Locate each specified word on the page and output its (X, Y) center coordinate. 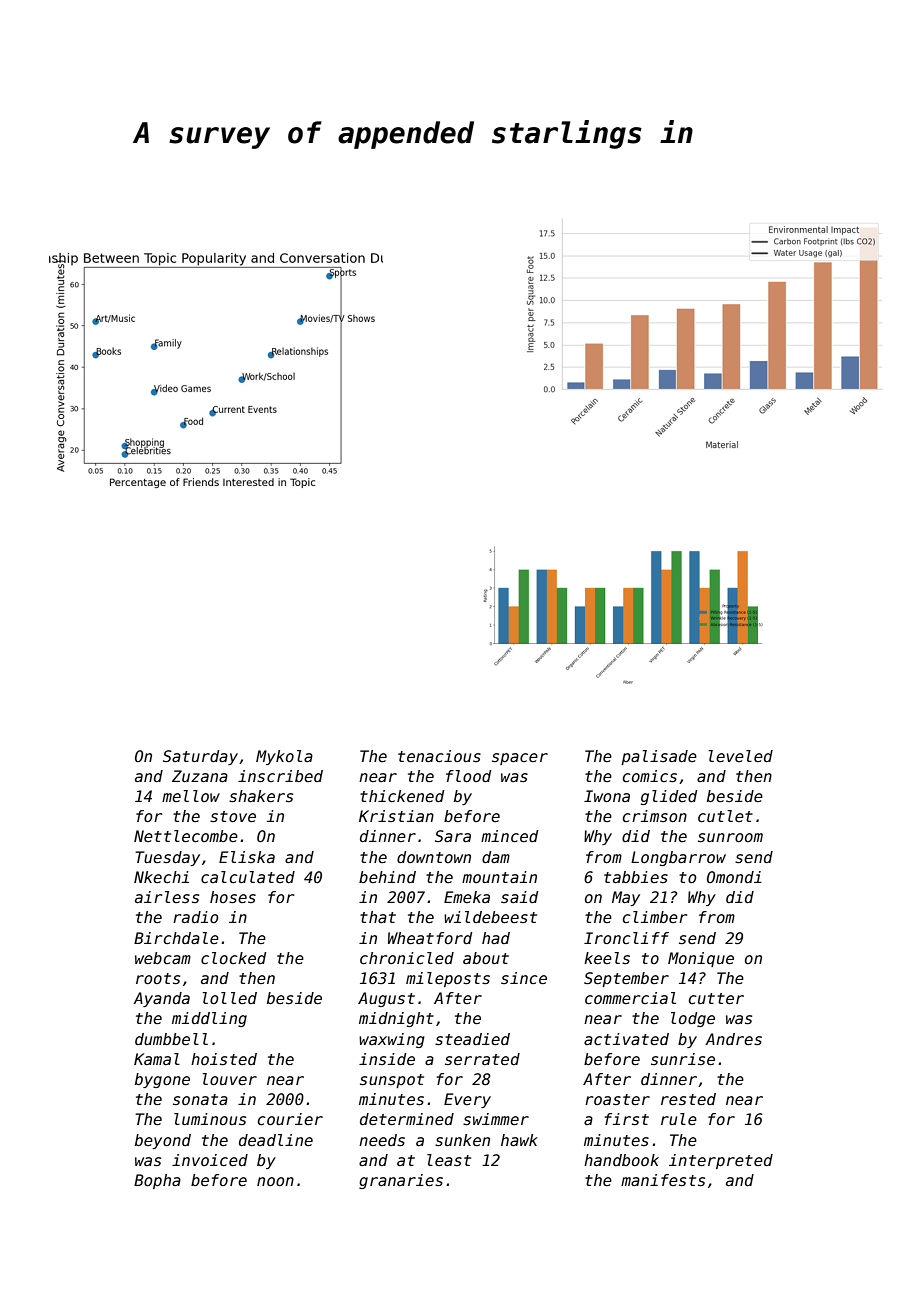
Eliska (247, 857)
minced (509, 836)
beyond (163, 1141)
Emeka (467, 897)
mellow (191, 796)
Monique (701, 959)
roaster (617, 1099)
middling (209, 1019)
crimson (655, 816)
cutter (716, 999)
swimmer (496, 1119)
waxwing (392, 1040)
